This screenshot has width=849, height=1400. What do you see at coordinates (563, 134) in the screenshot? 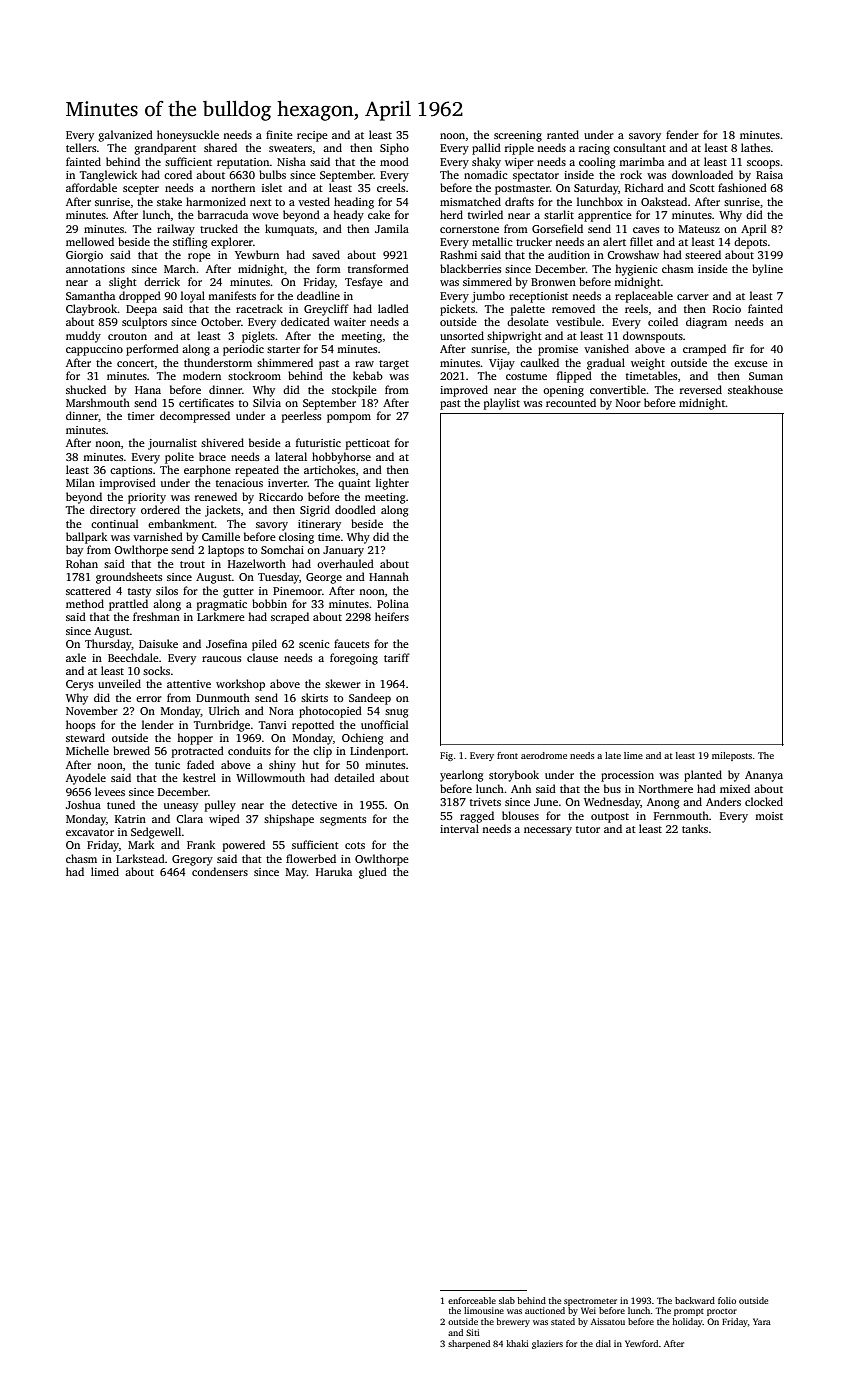
I see `ranted` at bounding box center [563, 134].
